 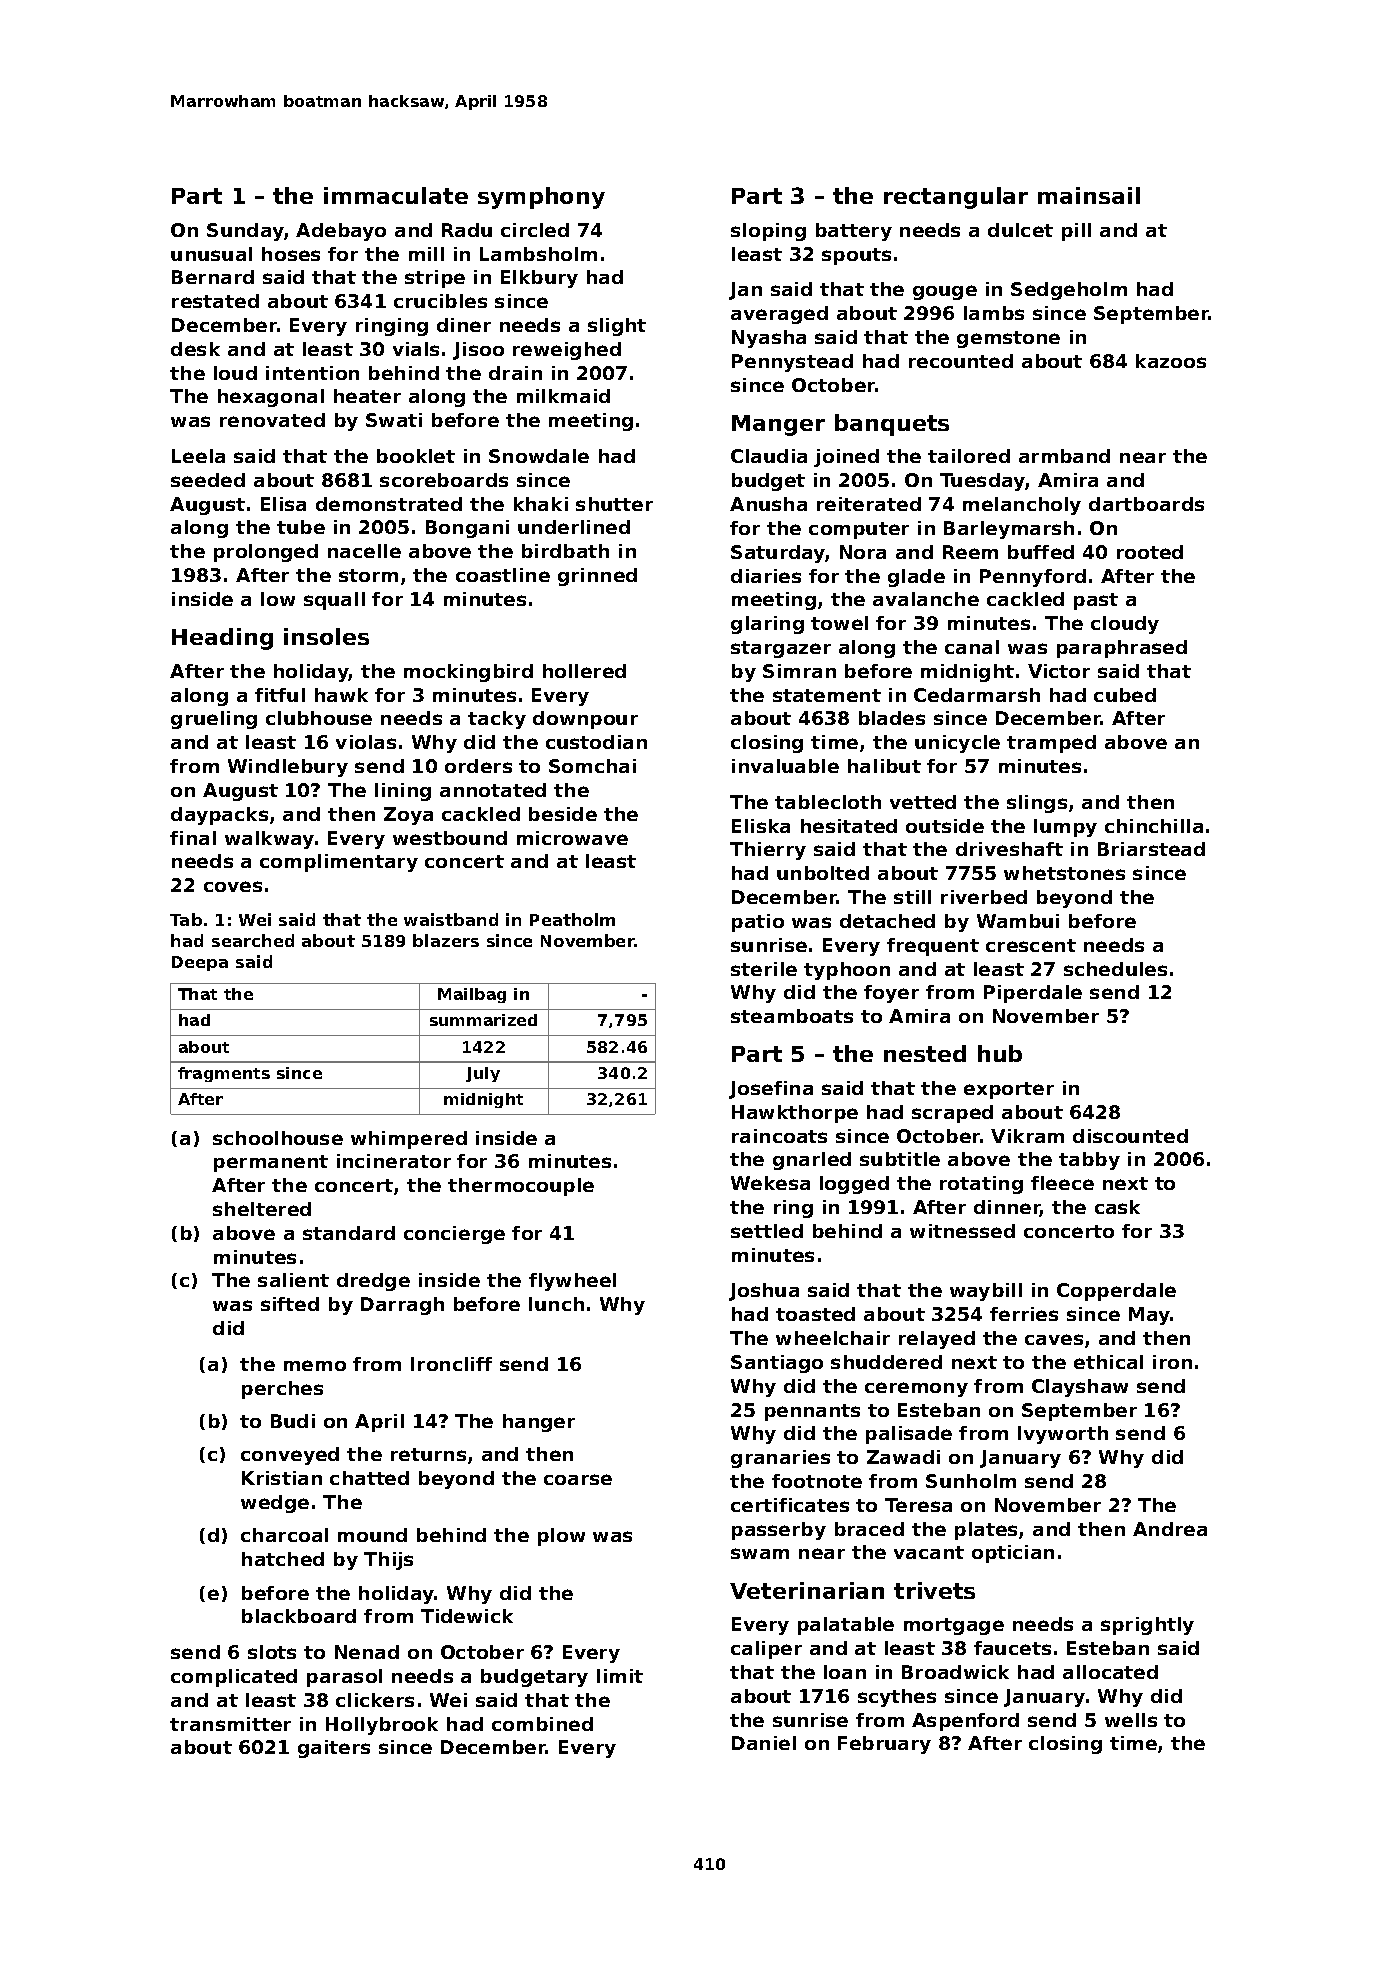 I want to click on paraphrased, so click(x=1122, y=649).
